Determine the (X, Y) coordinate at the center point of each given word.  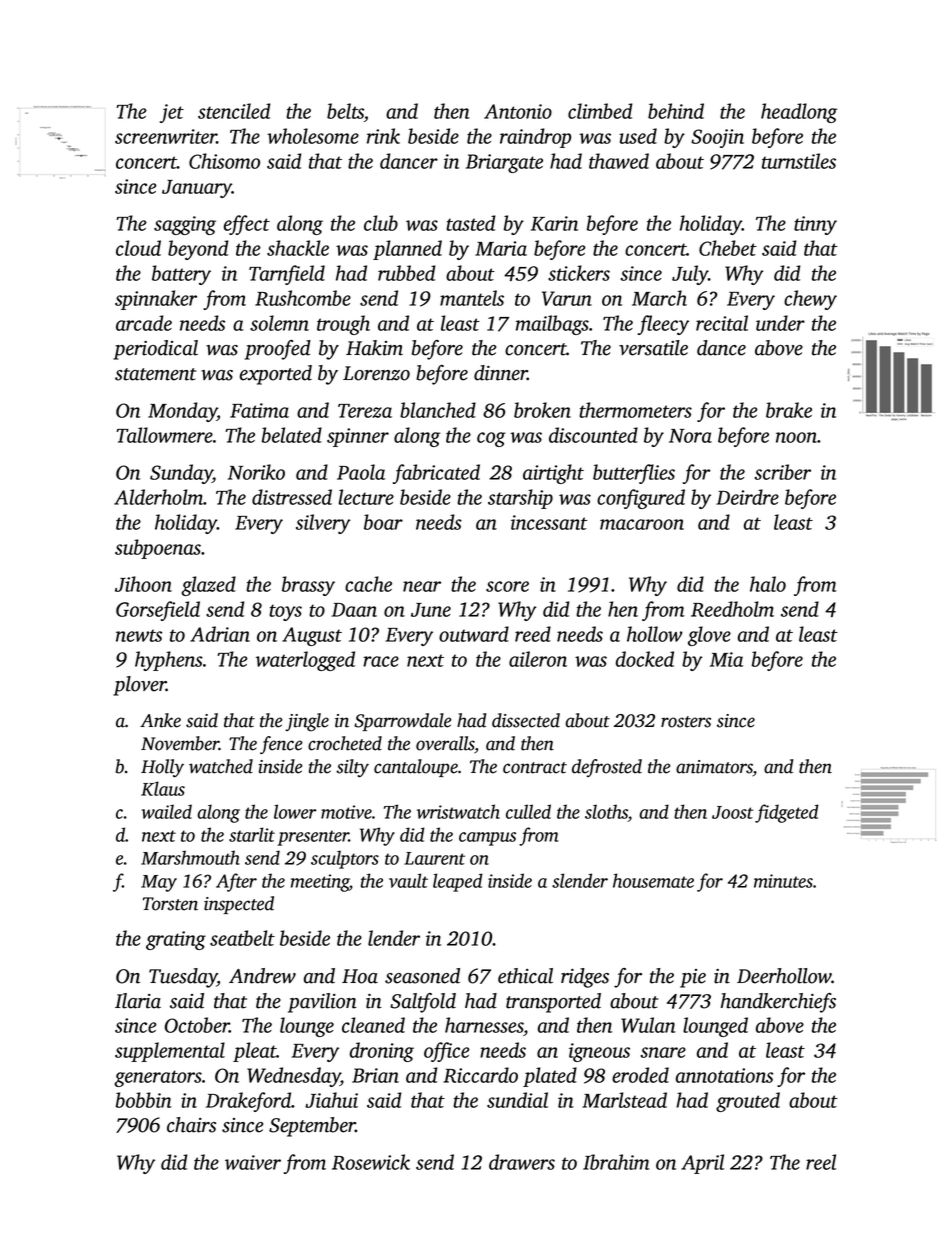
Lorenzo (376, 373)
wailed (167, 811)
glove (709, 636)
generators (158, 1078)
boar (383, 522)
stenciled (234, 111)
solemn (279, 323)
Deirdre (747, 497)
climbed (600, 111)
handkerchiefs (778, 1003)
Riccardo (480, 1075)
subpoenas (158, 549)
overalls (445, 743)
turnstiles (799, 161)
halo (768, 584)
